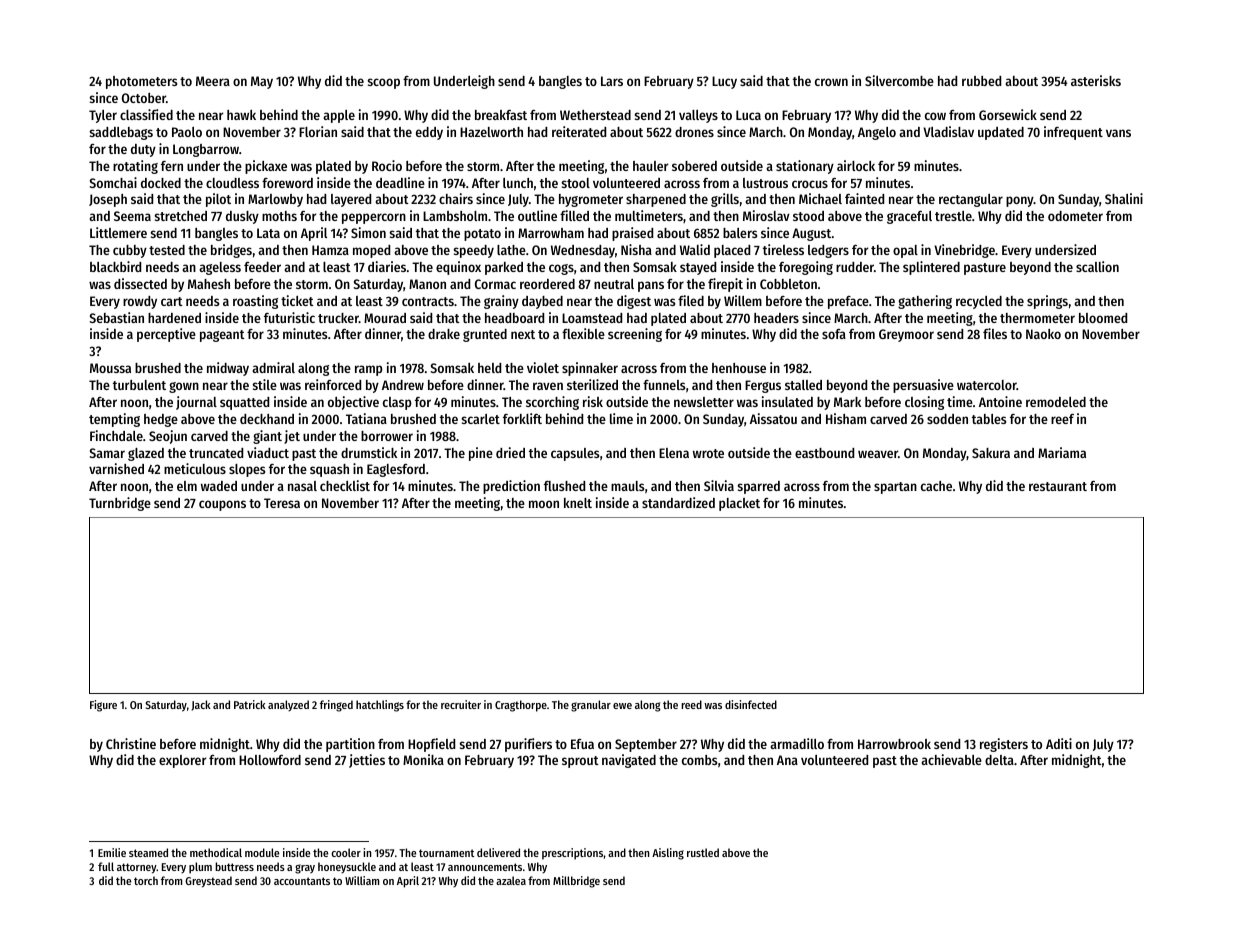 This image has height=952, width=1233. Describe the element at coordinates (700, 760) in the image. I see `combs` at that location.
